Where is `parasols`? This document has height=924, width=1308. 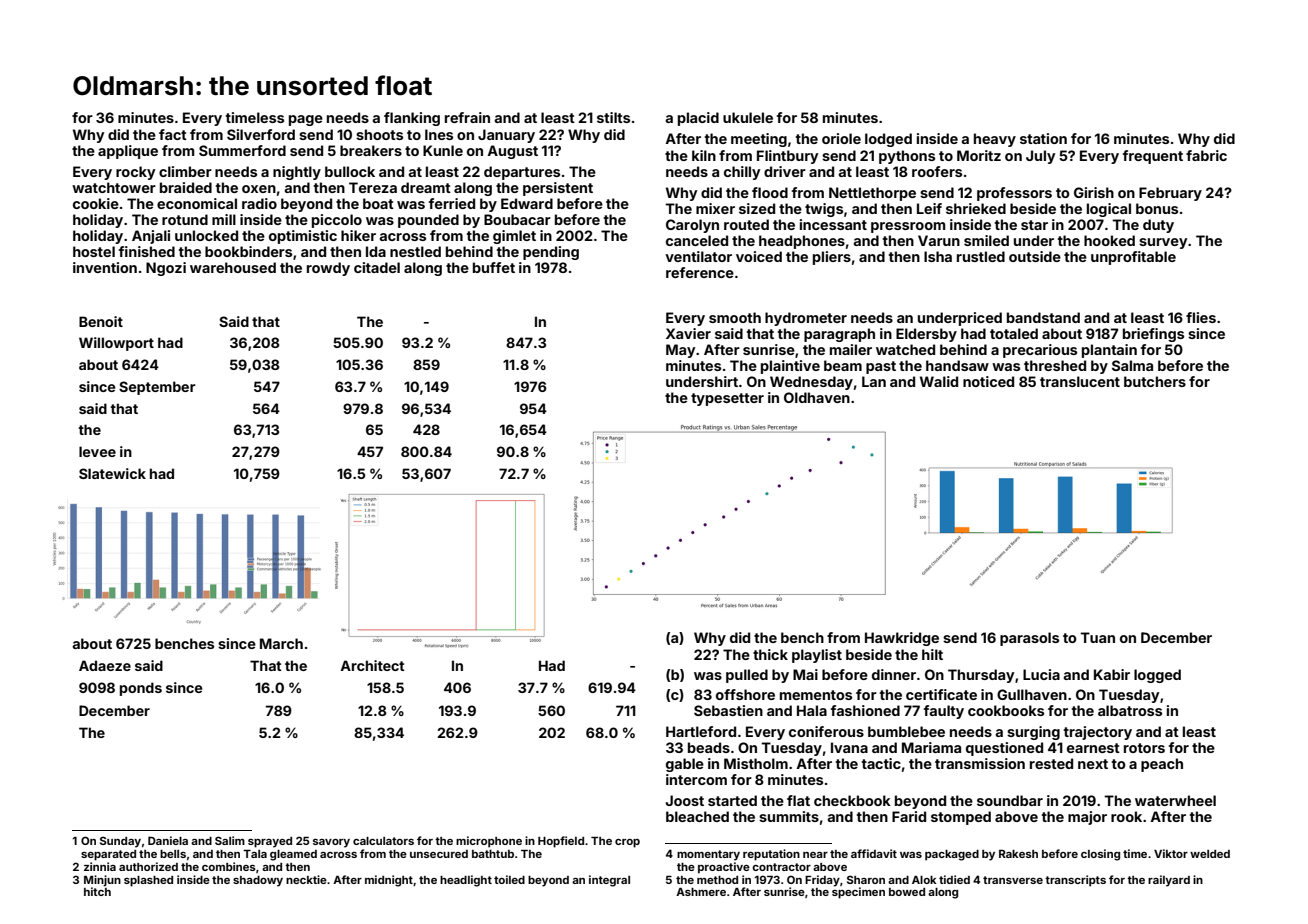 parasols is located at coordinates (1029, 639).
